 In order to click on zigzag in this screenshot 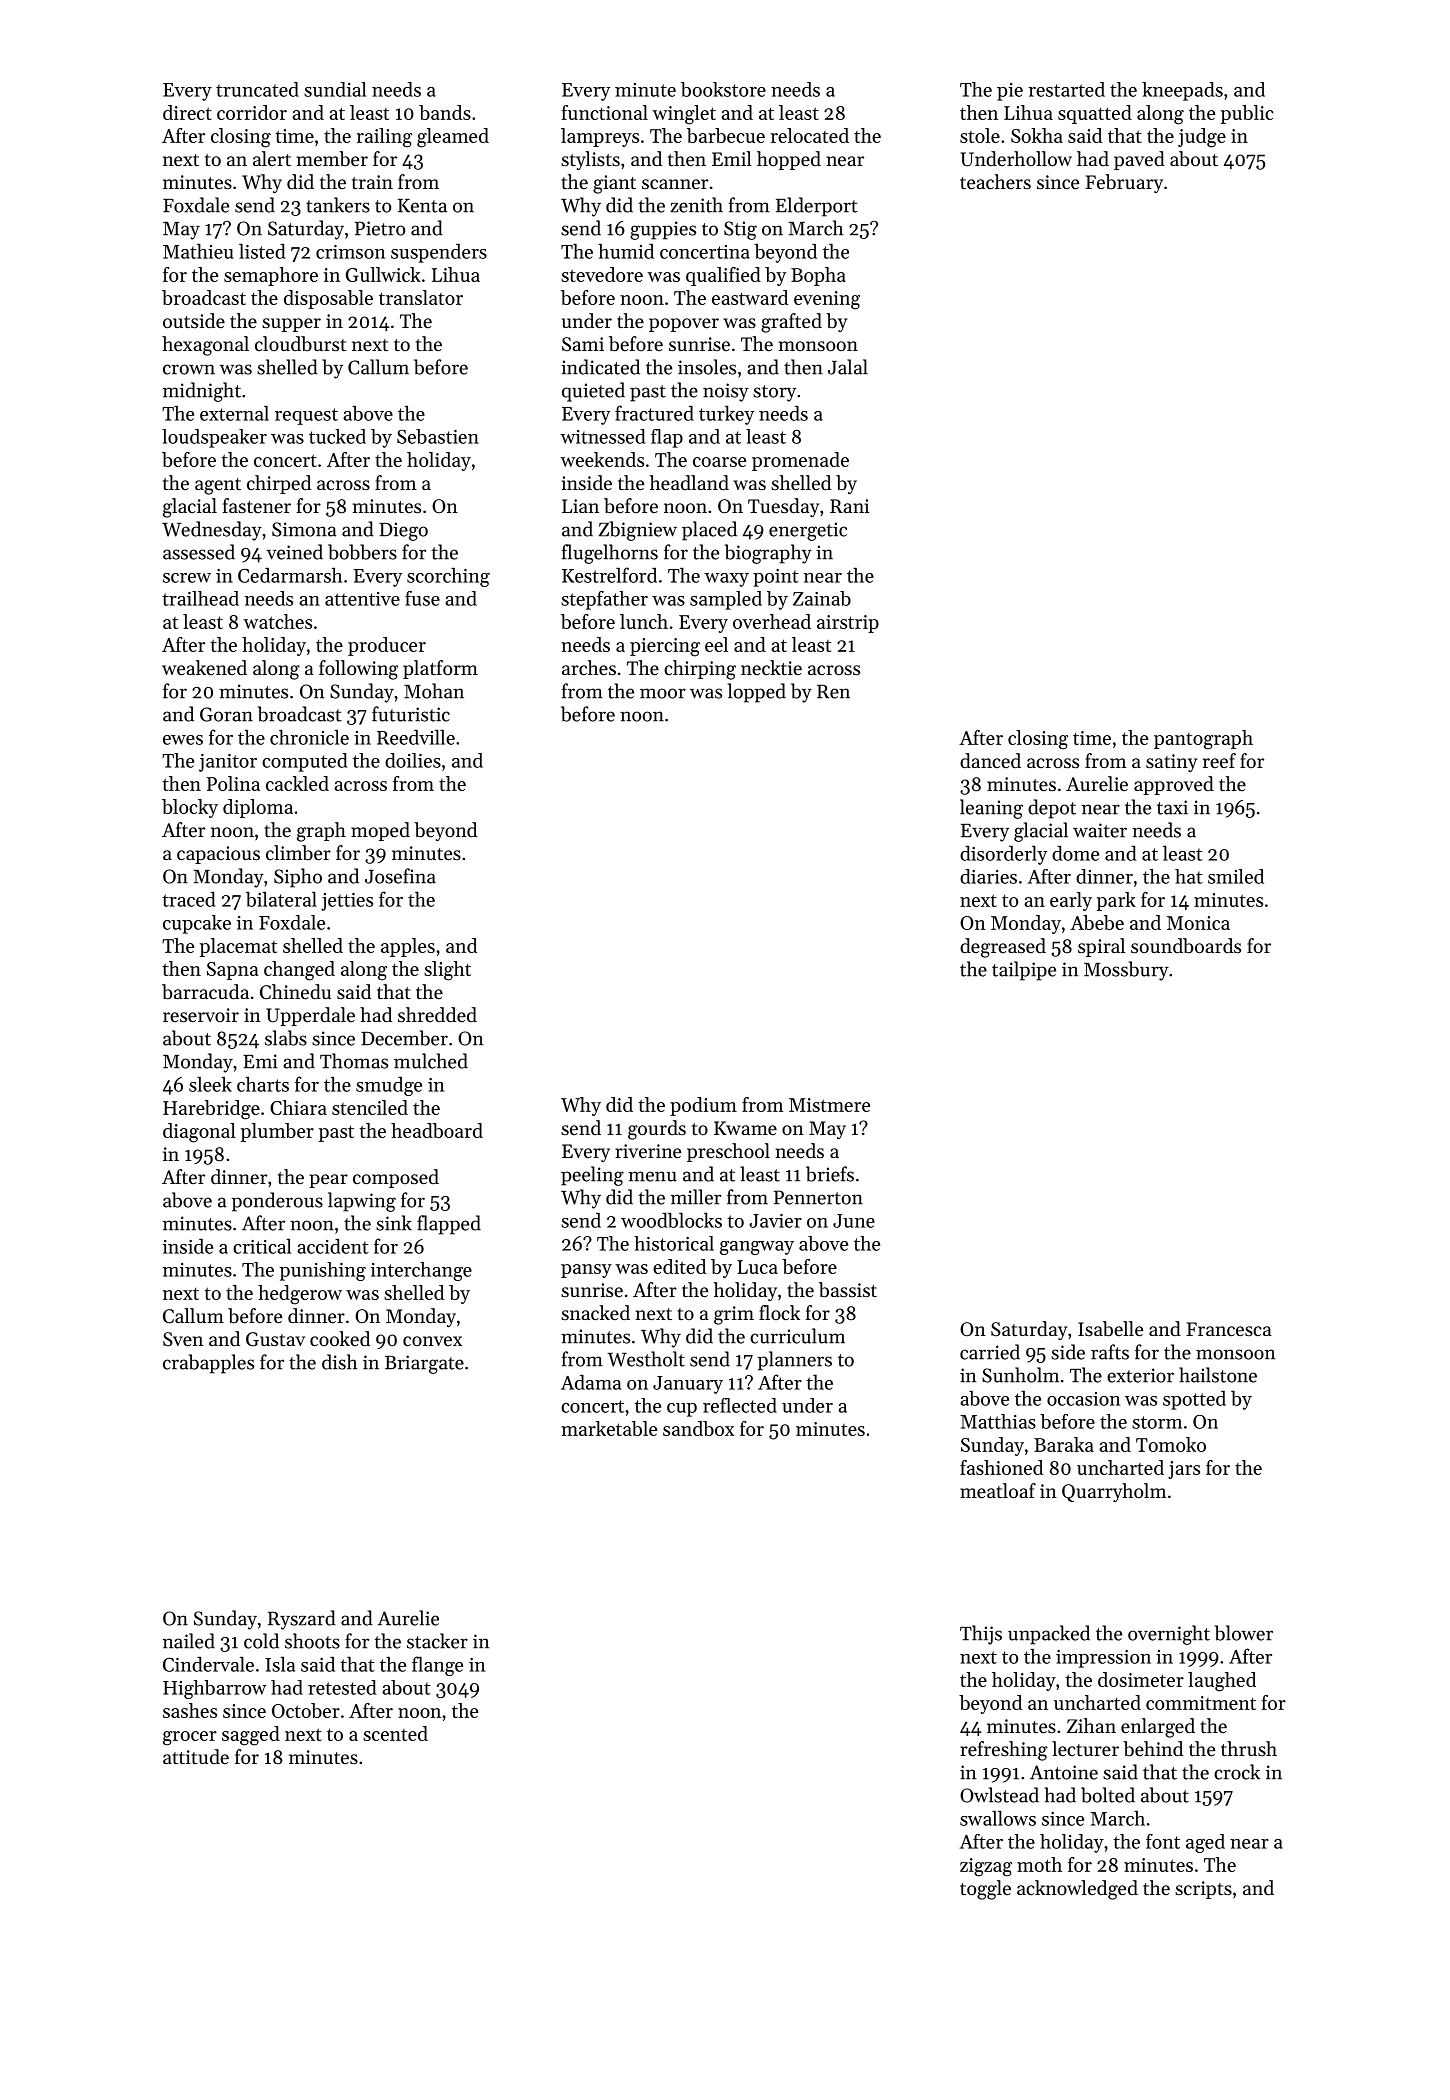, I will do `click(986, 1867)`.
